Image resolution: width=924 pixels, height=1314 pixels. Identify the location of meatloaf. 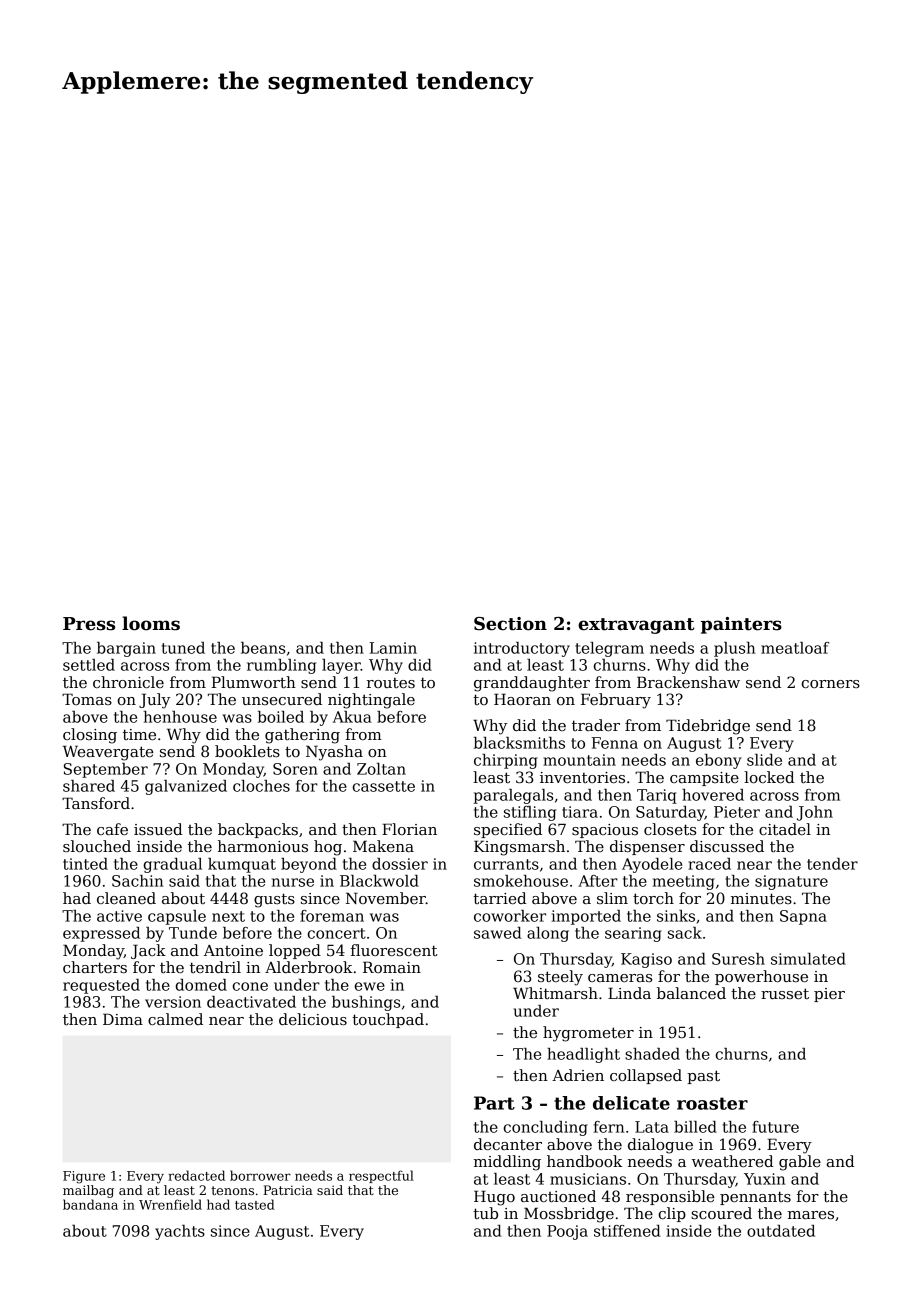
(795, 648).
